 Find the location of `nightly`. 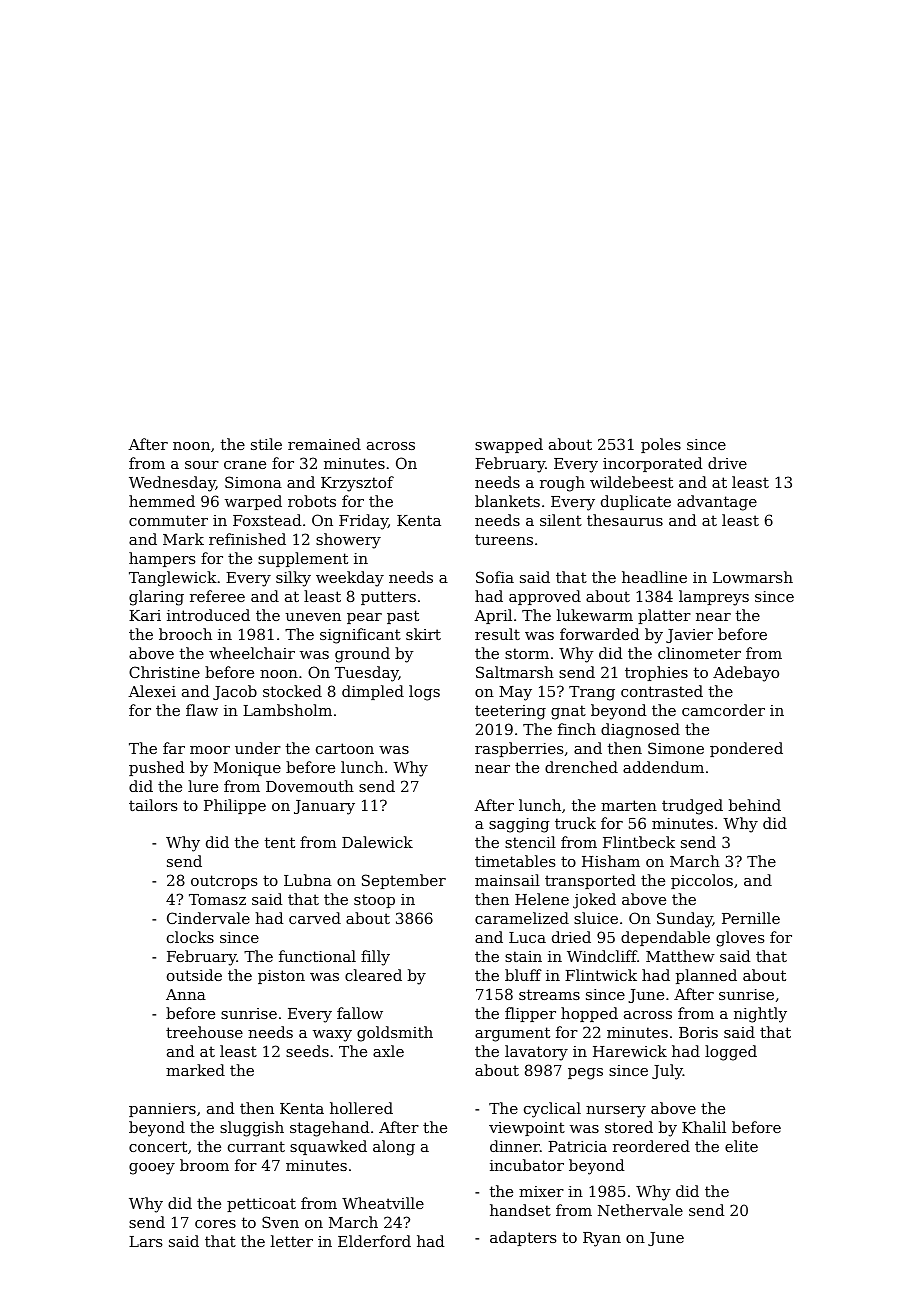

nightly is located at coordinates (760, 1015).
